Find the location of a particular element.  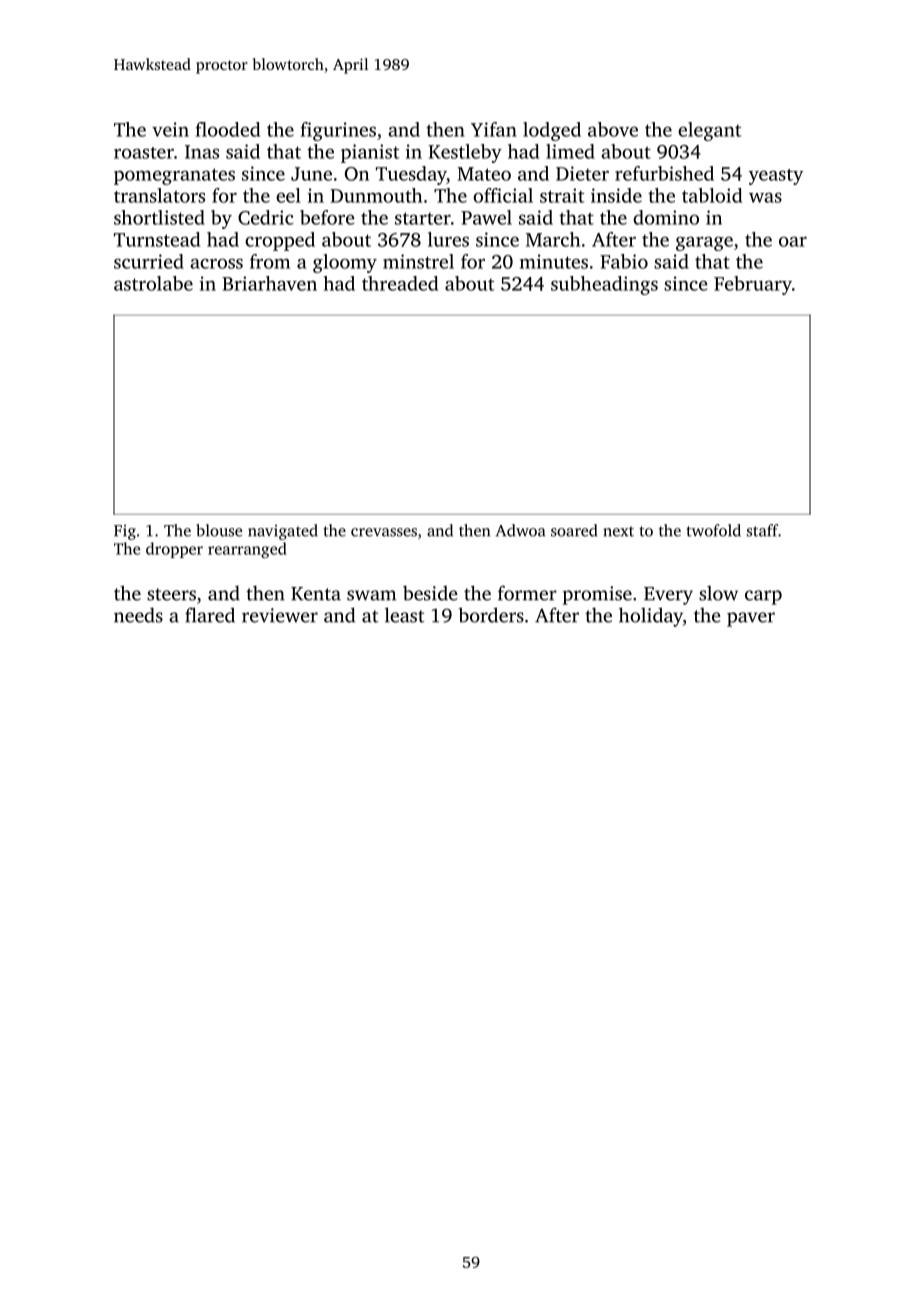

next is located at coordinates (618, 531).
